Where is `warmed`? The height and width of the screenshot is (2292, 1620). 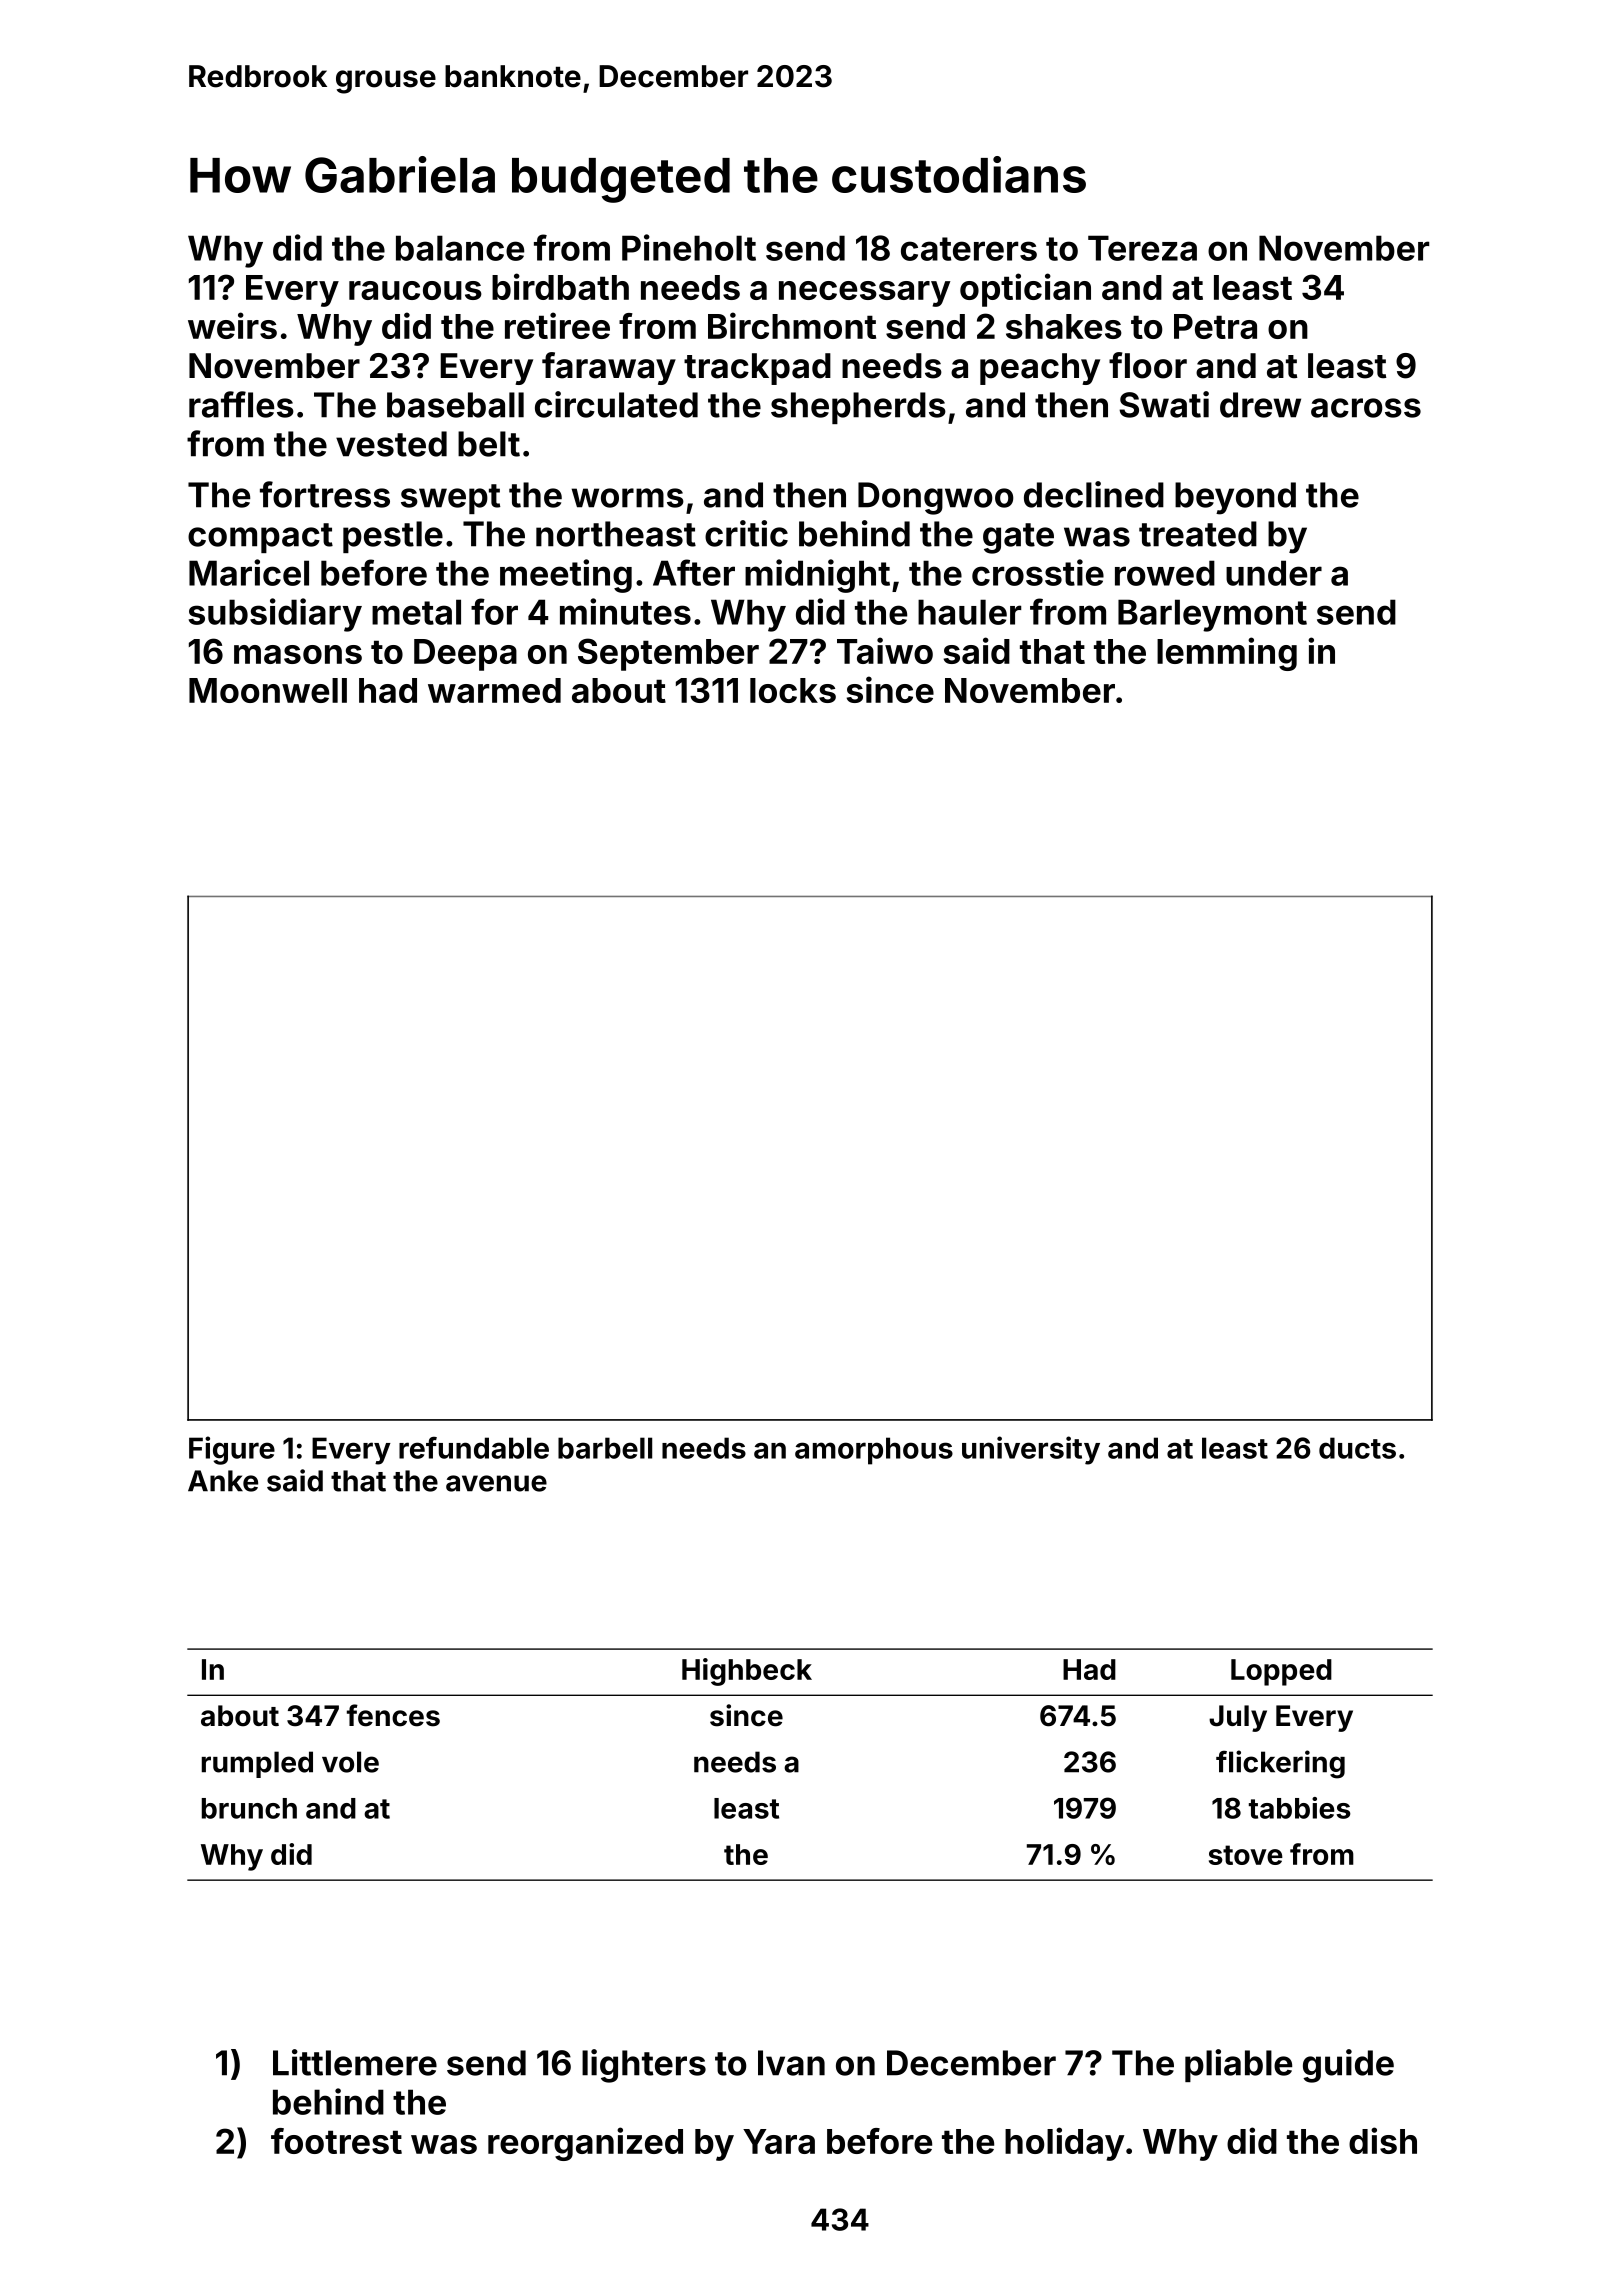
warmed is located at coordinates (494, 690).
